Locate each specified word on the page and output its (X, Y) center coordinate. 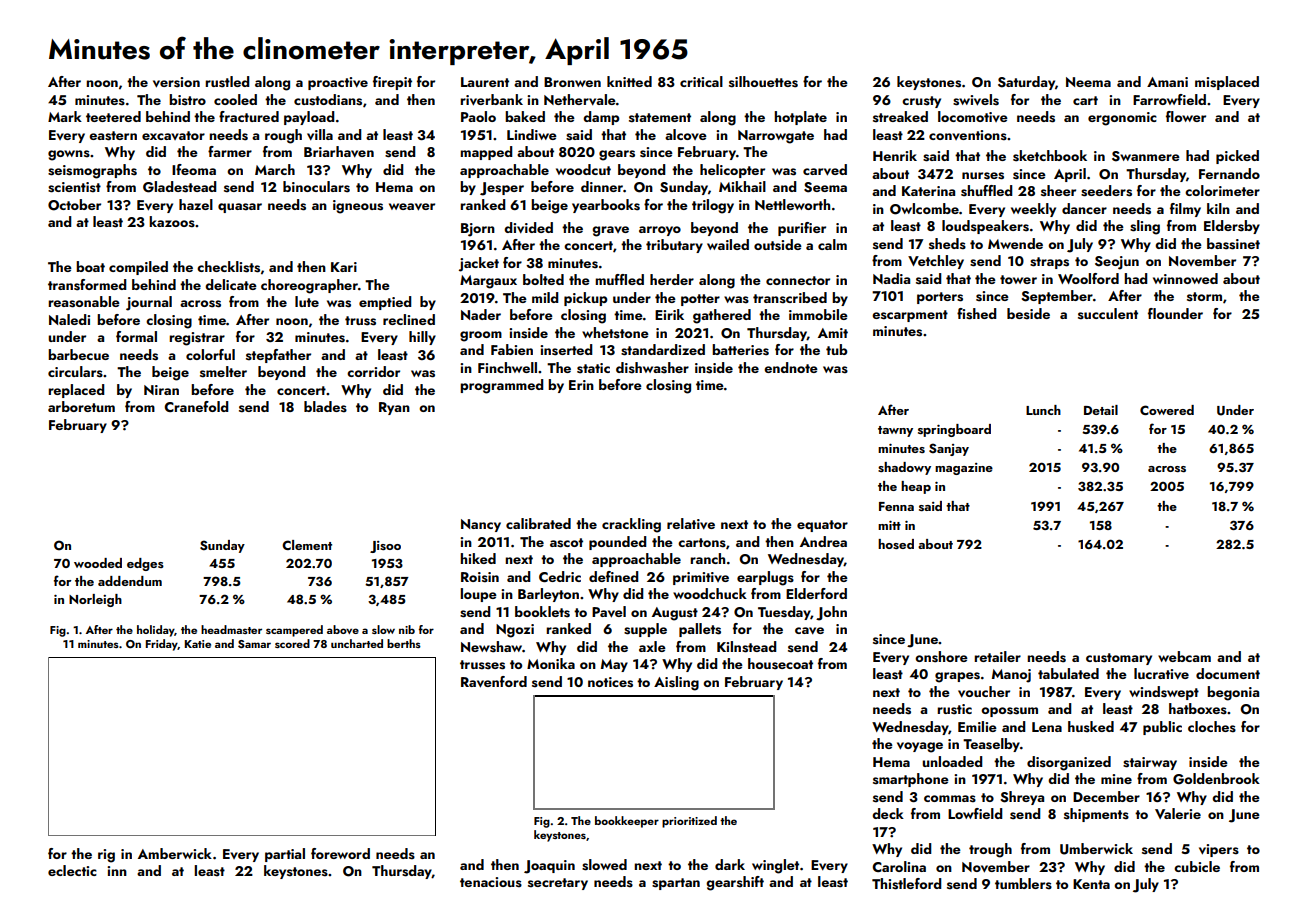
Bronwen (572, 82)
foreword (340, 853)
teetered (113, 116)
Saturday (1026, 83)
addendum (130, 581)
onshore (941, 657)
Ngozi (515, 631)
